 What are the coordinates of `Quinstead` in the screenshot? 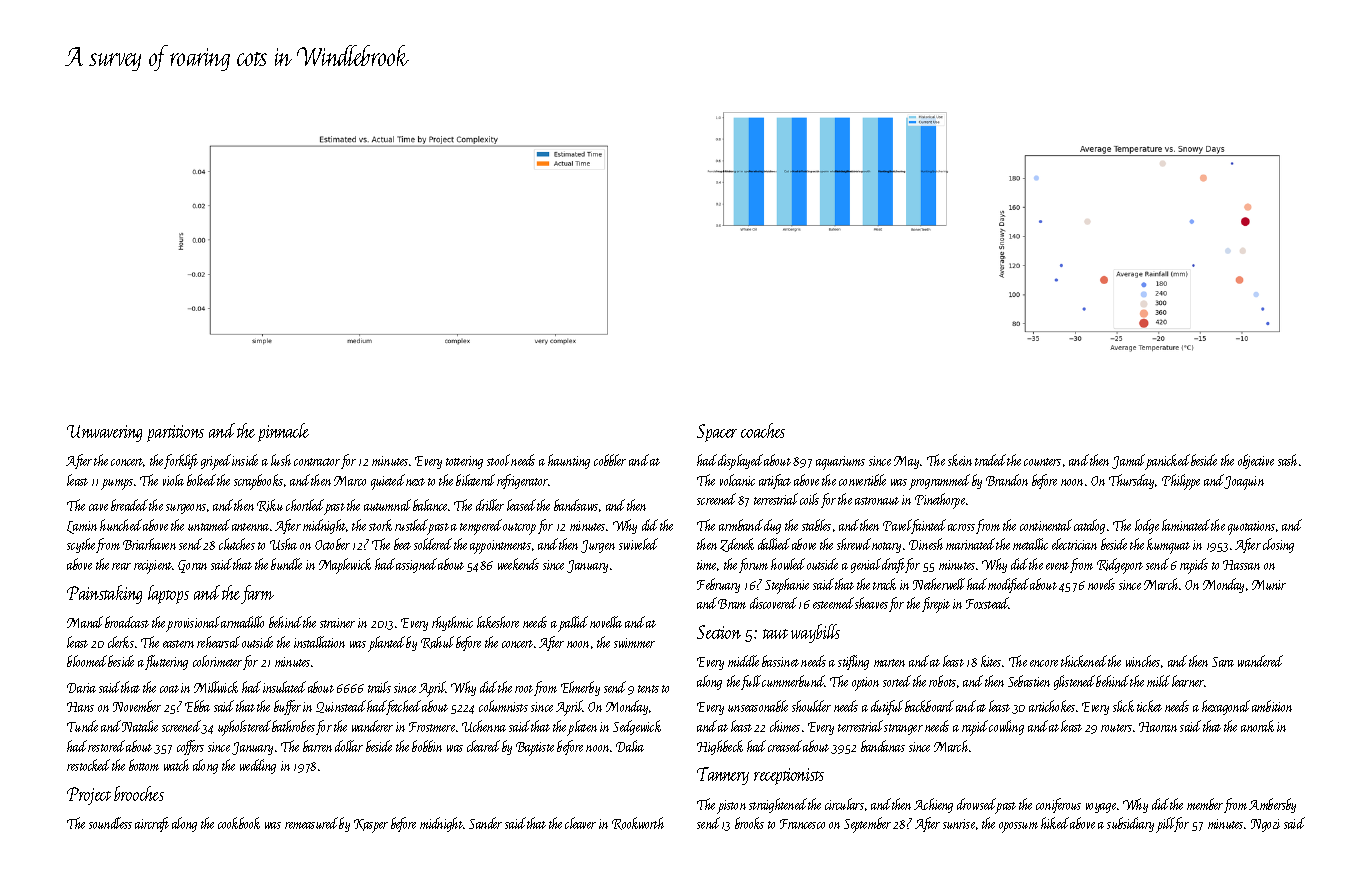 It's located at (341, 706).
